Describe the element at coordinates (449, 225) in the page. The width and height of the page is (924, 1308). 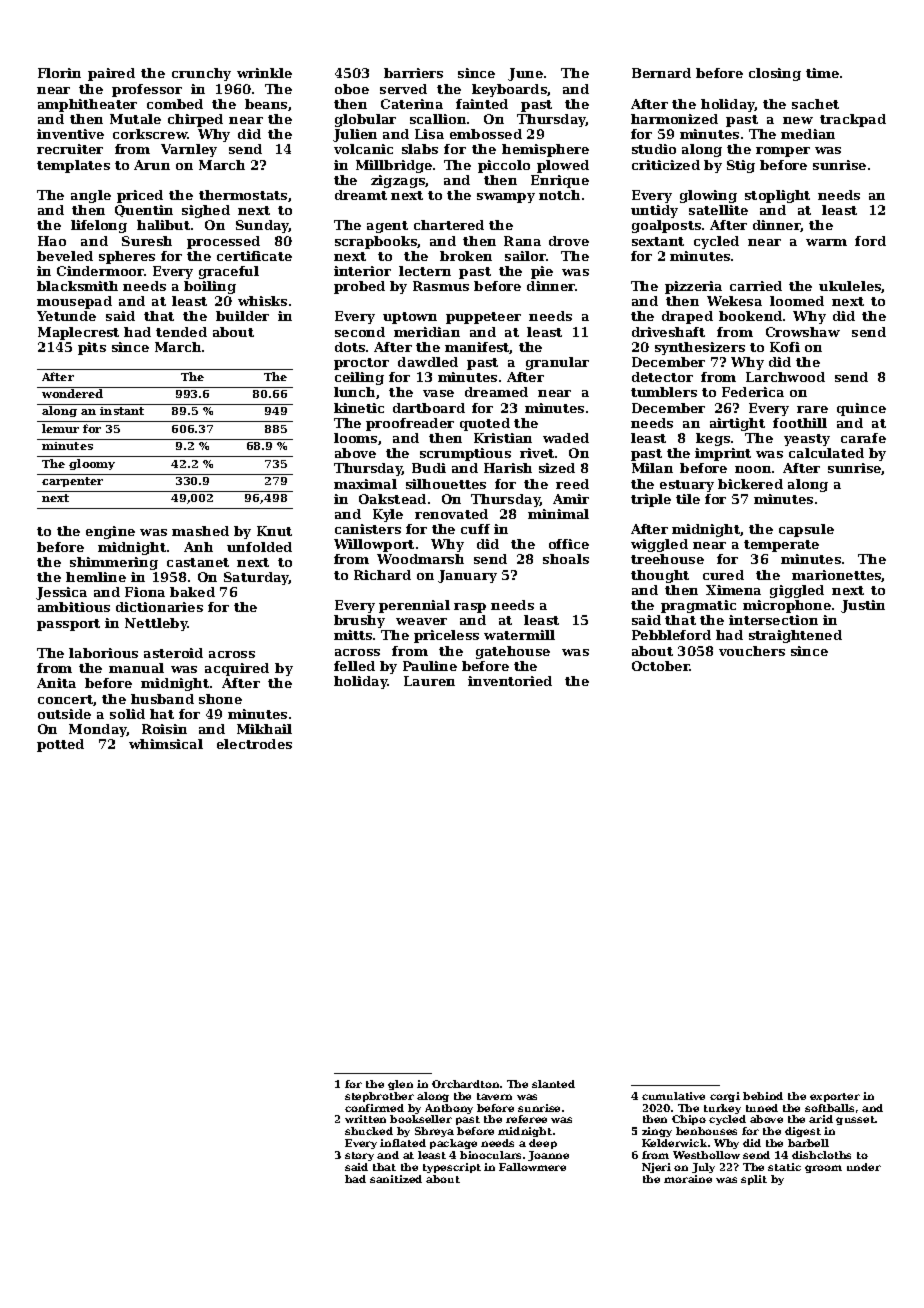
I see `chartered` at that location.
